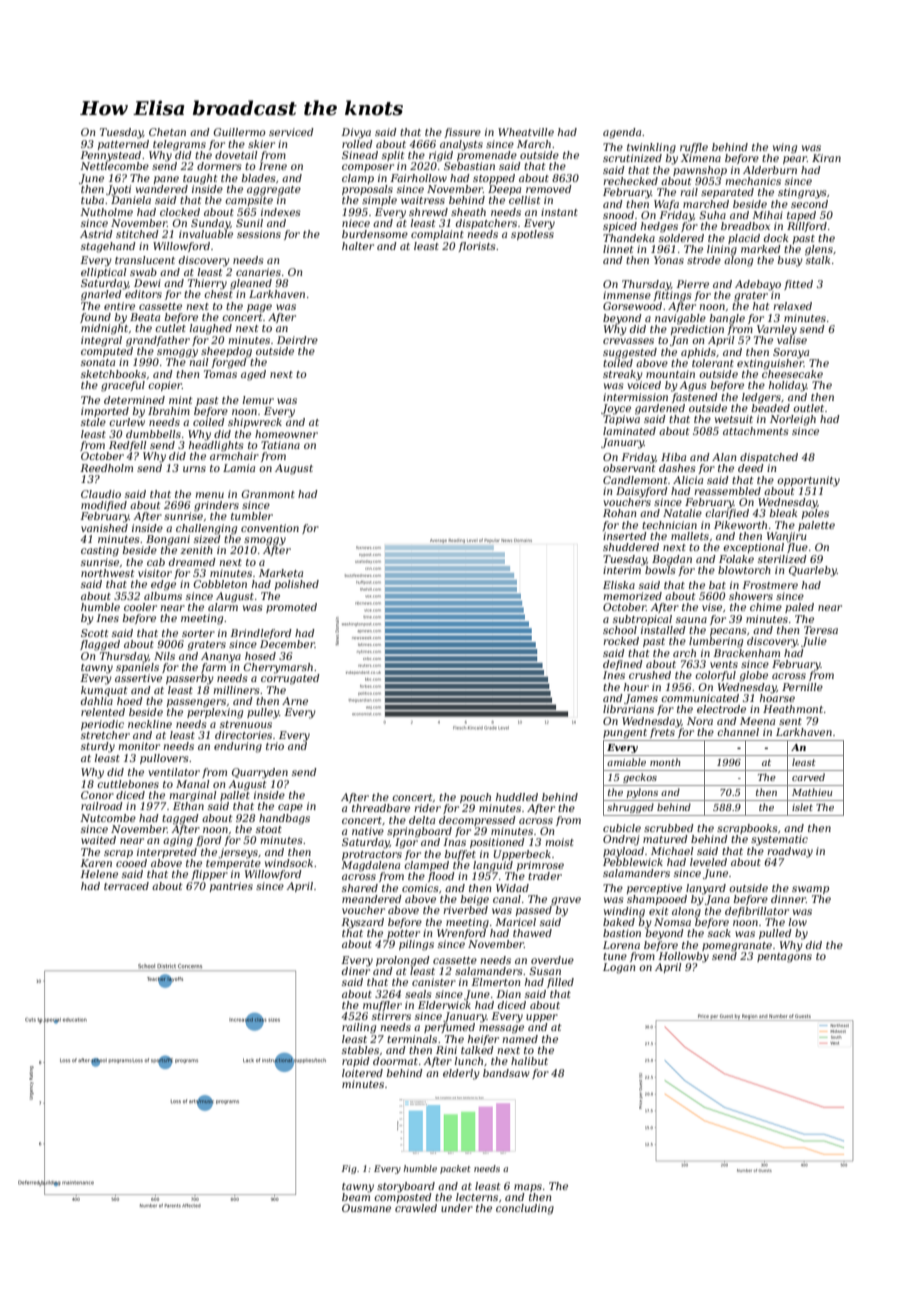 This image has width=924, height=1308. What do you see at coordinates (808, 408) in the image?
I see `outlet` at bounding box center [808, 408].
